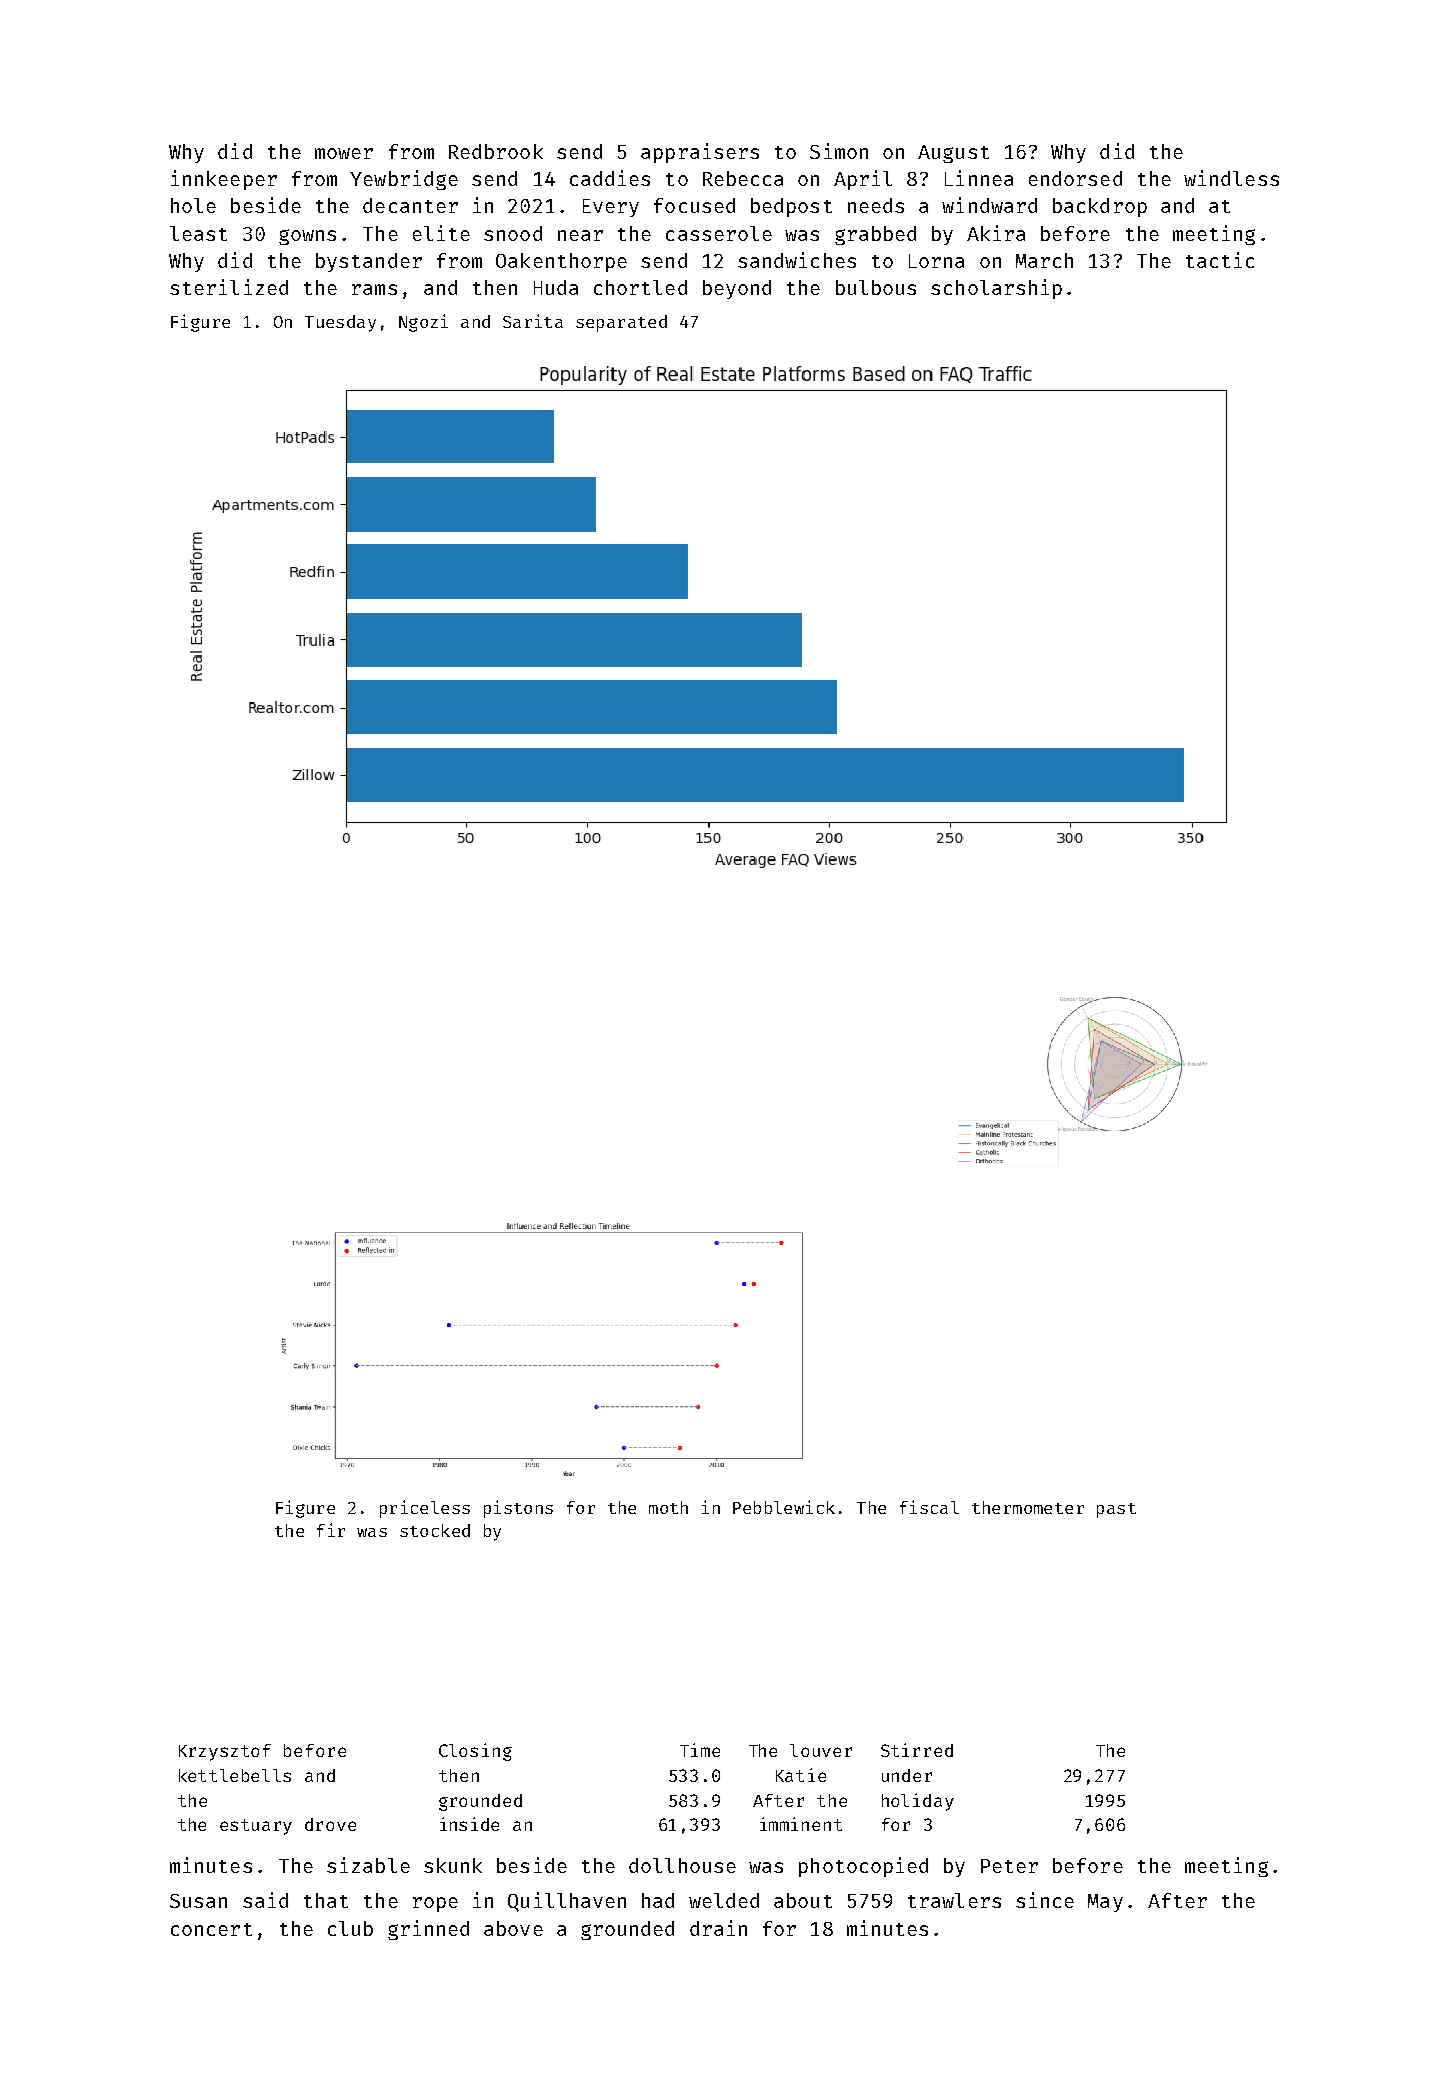 This screenshot has height=2100, width=1450. What do you see at coordinates (518, 1509) in the screenshot?
I see `pistons` at bounding box center [518, 1509].
